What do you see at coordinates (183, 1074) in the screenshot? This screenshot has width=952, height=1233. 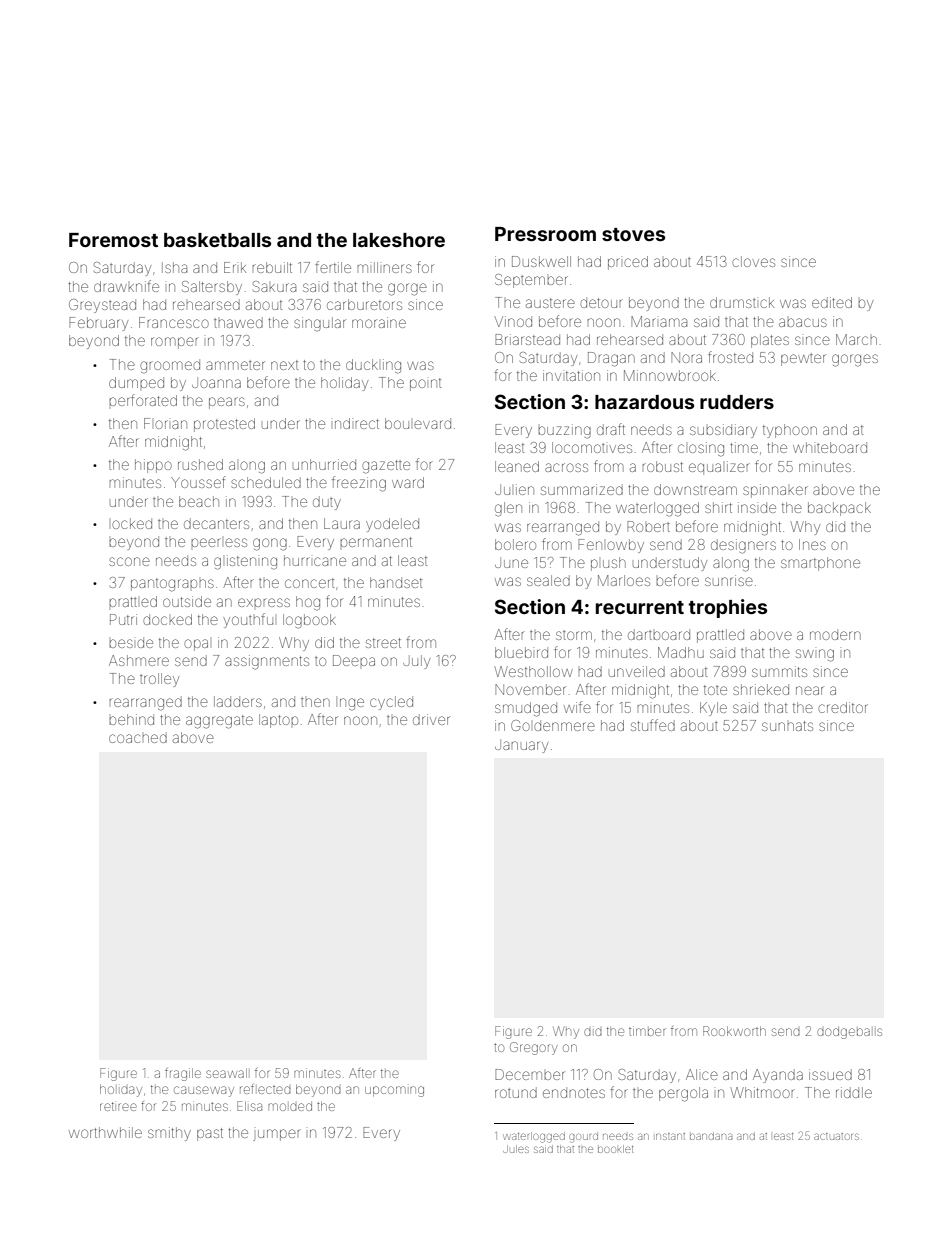 I see `fragile` at bounding box center [183, 1074].
